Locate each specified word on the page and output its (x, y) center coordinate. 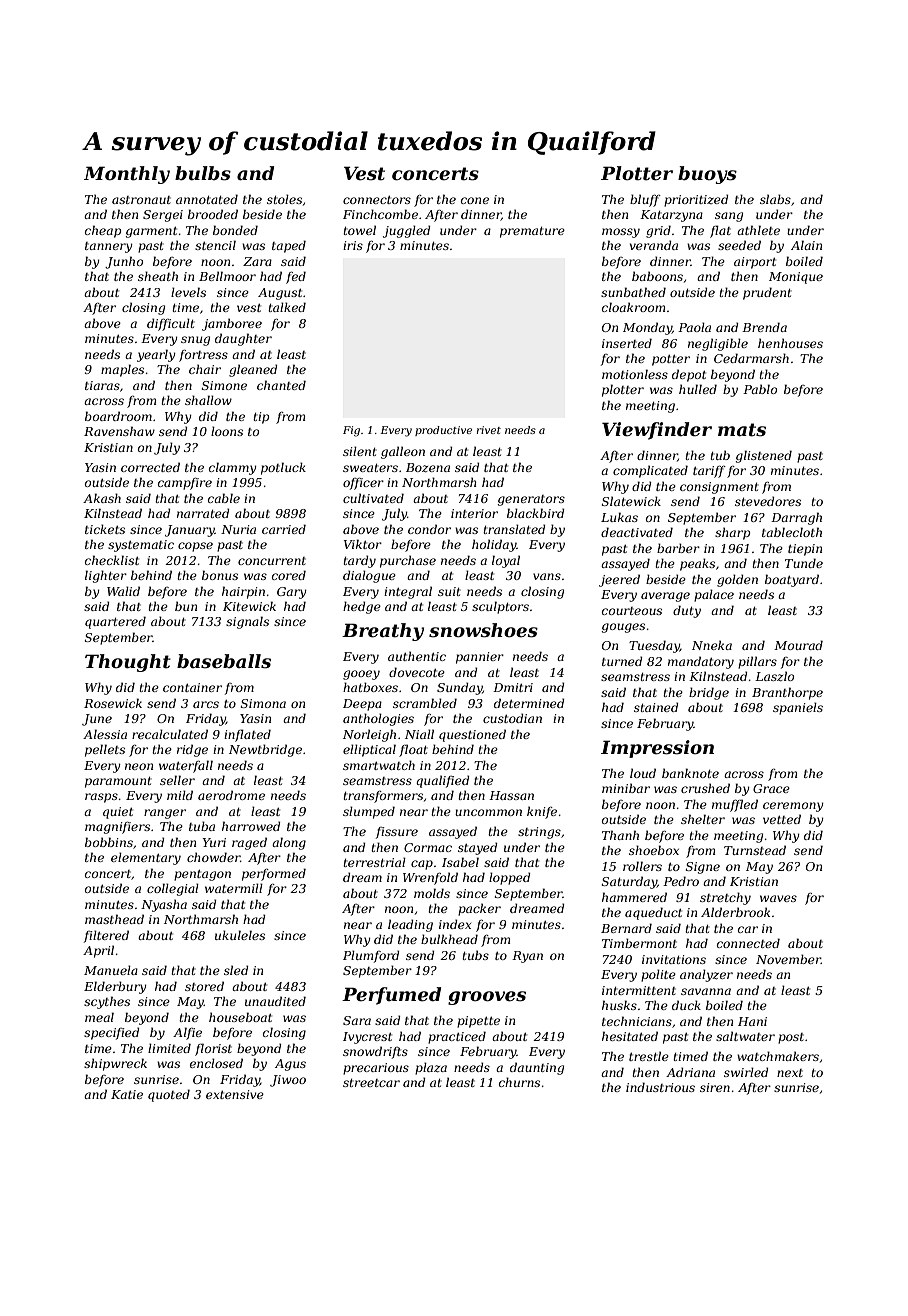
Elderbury (115, 987)
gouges (623, 628)
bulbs (203, 173)
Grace (771, 788)
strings (539, 833)
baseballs (224, 661)
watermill (234, 888)
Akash (102, 498)
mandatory (701, 662)
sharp (732, 533)
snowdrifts (375, 1052)
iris (353, 245)
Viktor (363, 544)
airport (755, 263)
